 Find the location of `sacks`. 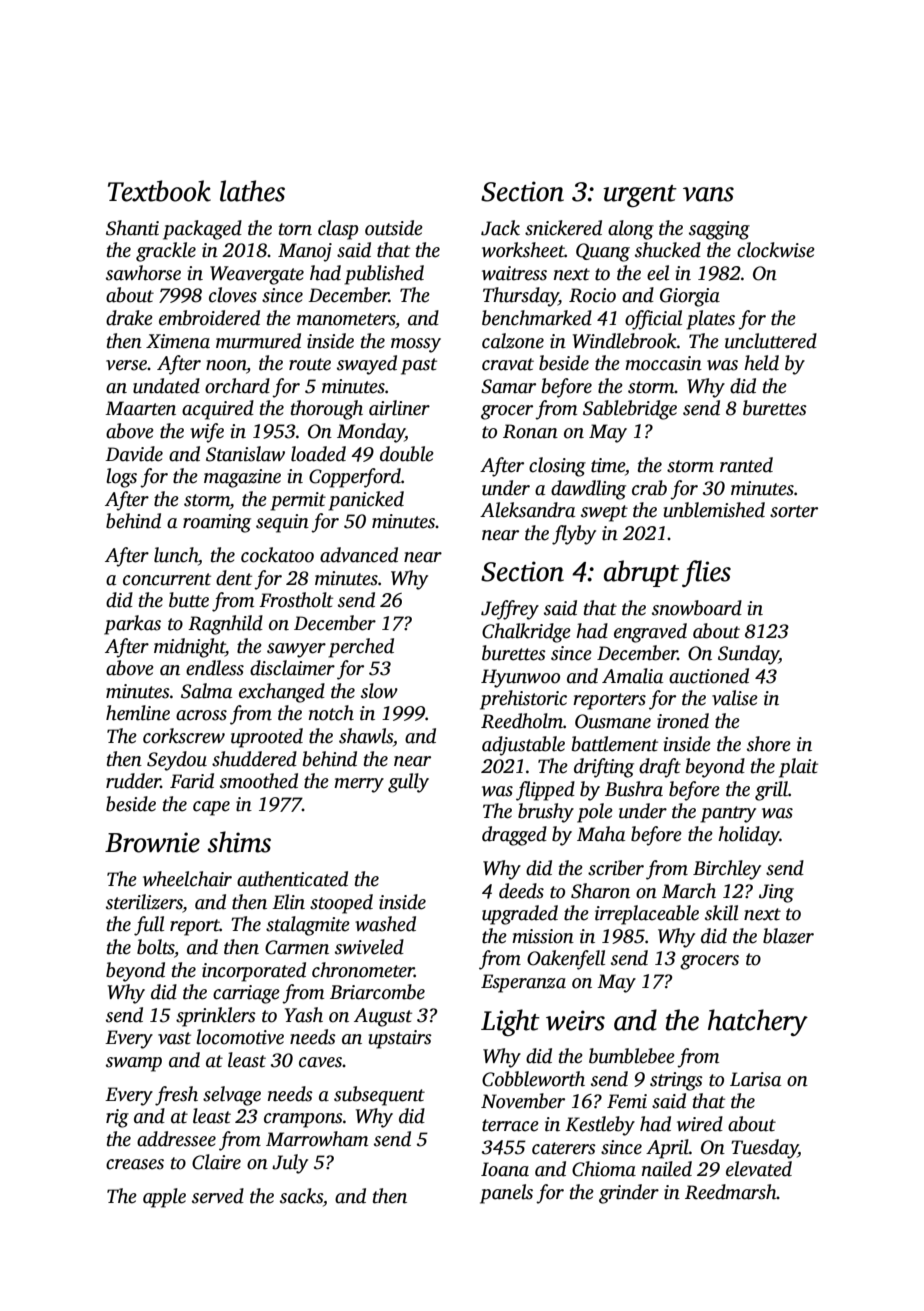

sacks is located at coordinates (301, 1196).
